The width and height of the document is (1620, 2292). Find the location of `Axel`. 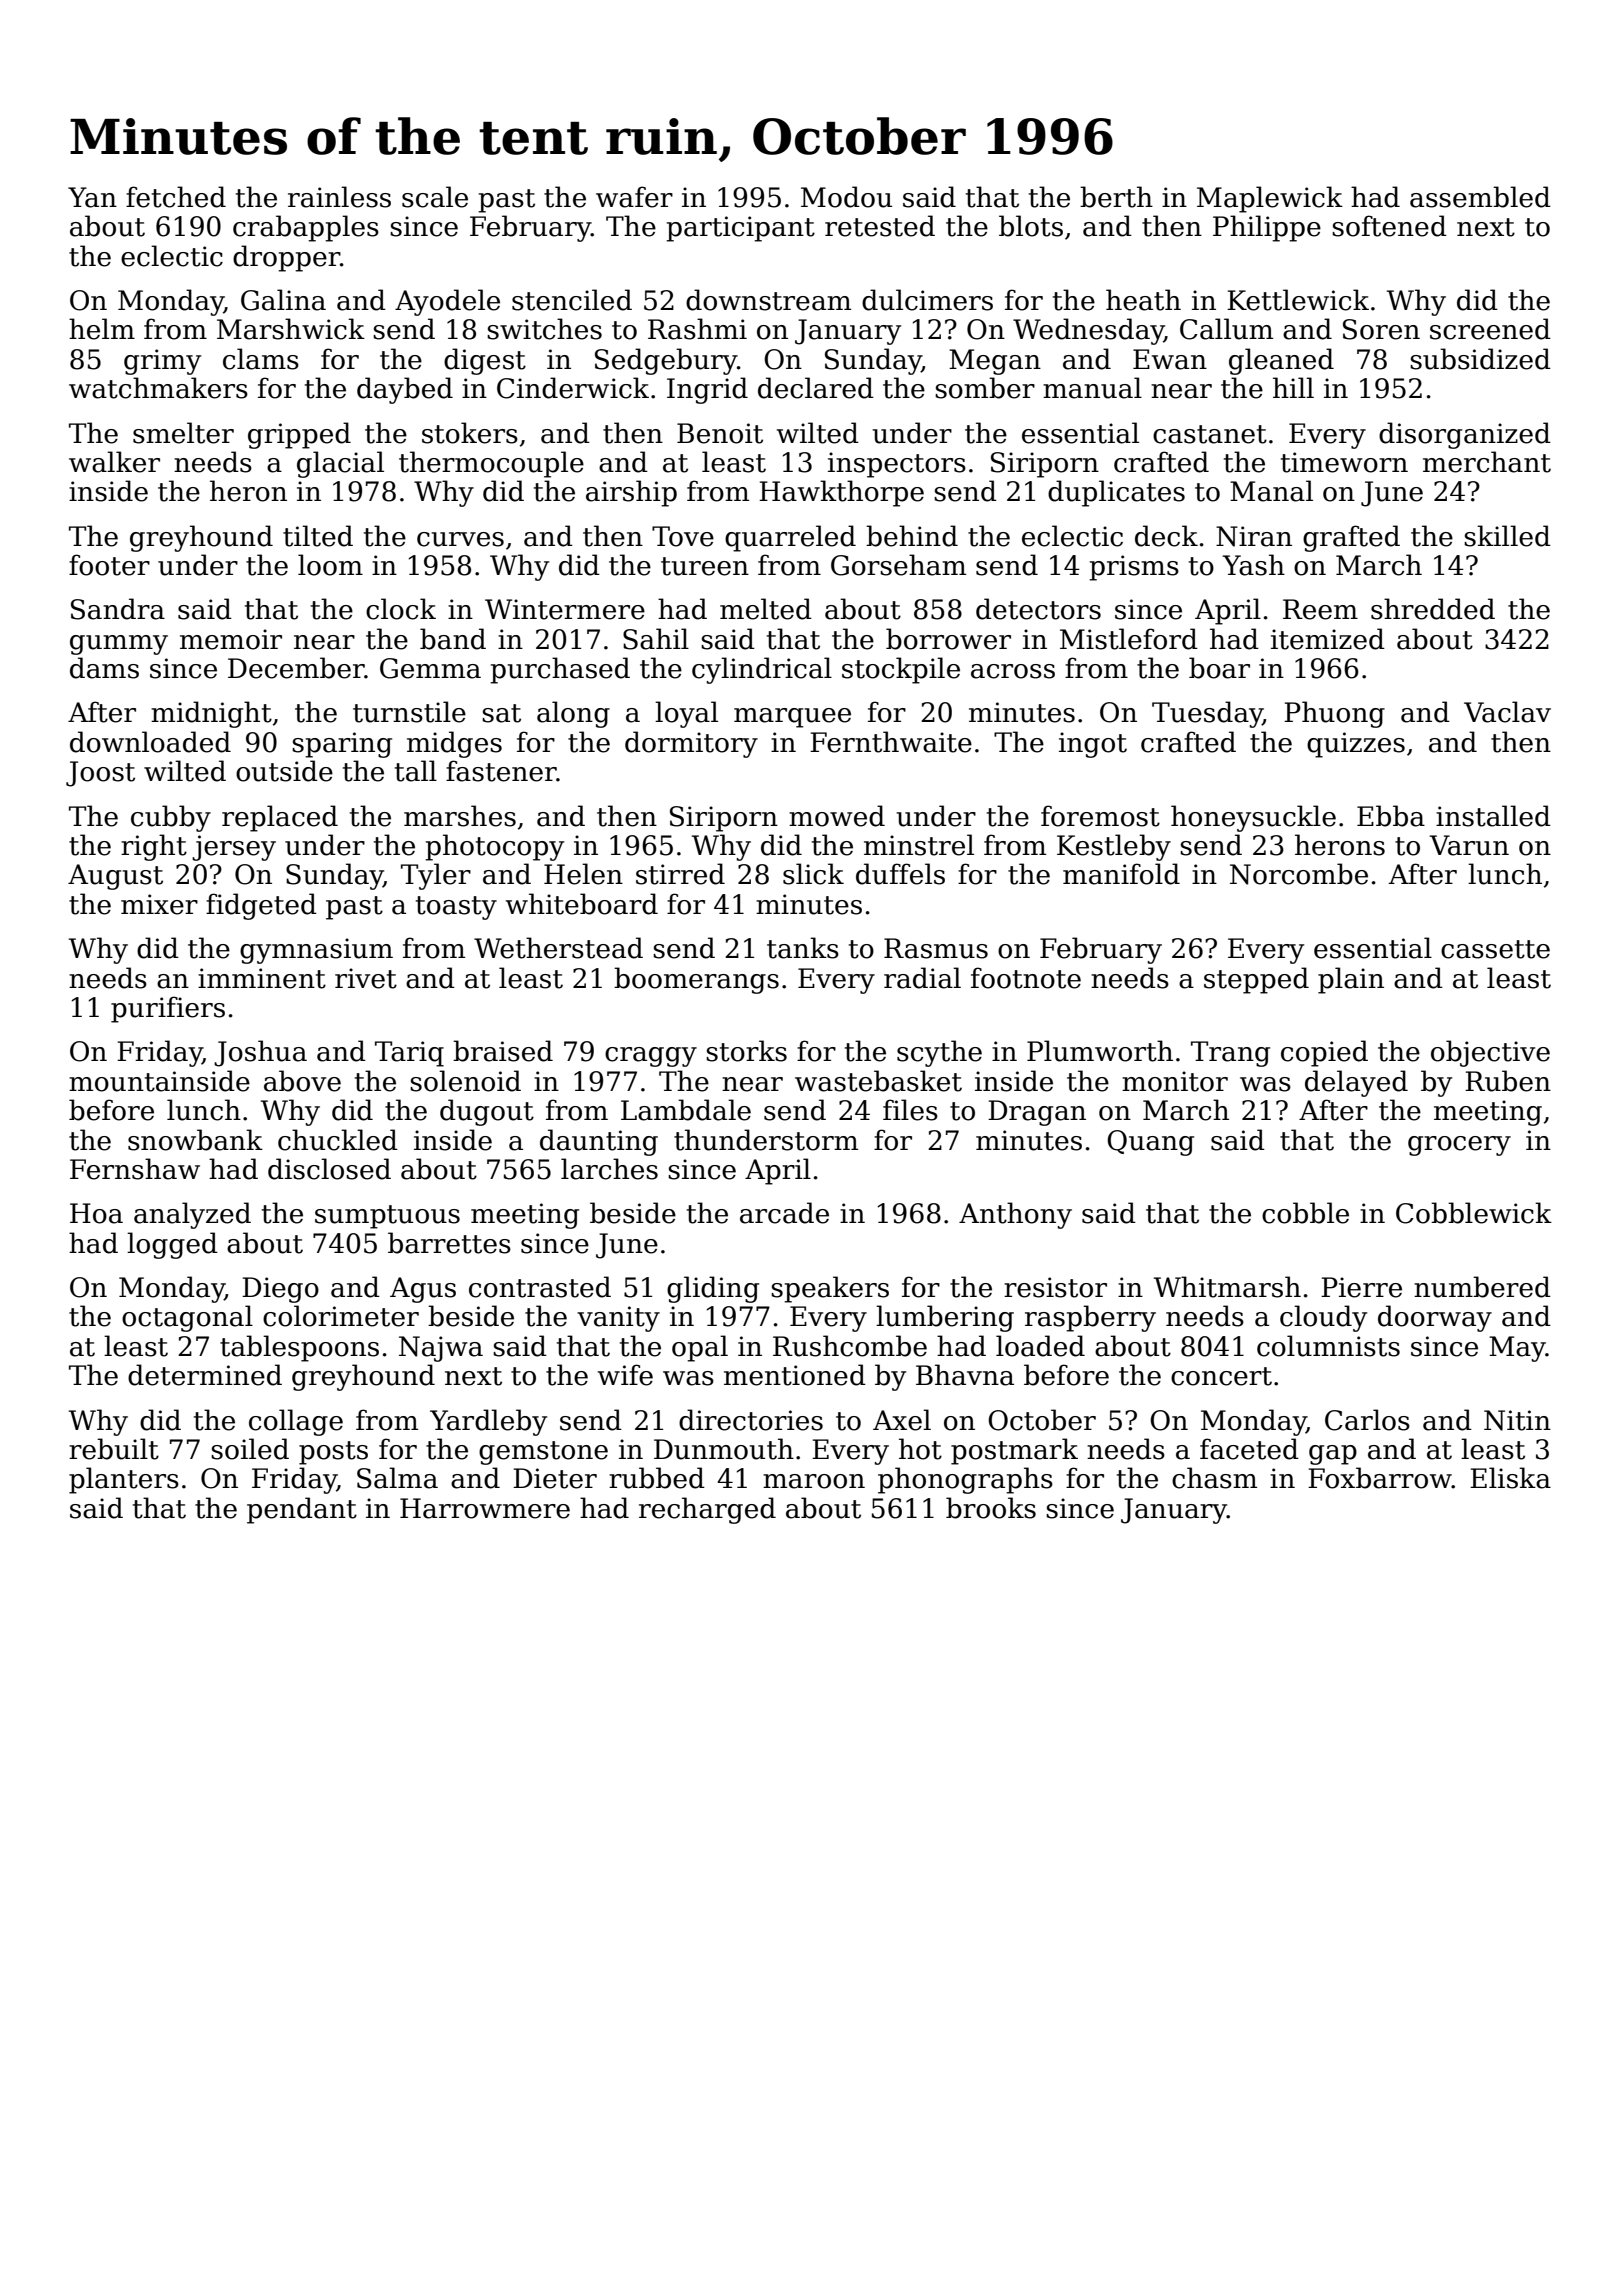

Axel is located at coordinates (902, 1420).
